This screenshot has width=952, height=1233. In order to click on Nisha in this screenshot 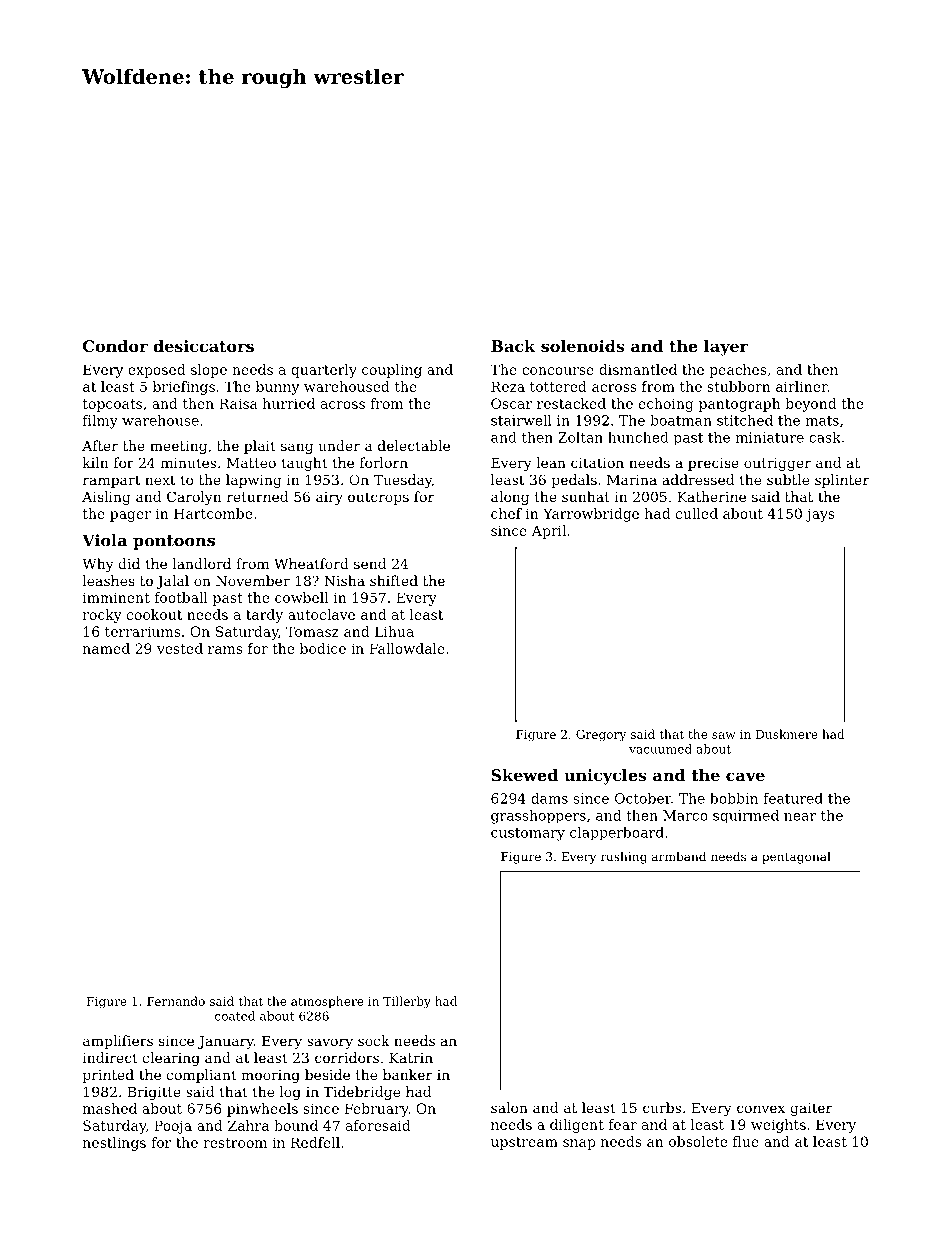, I will do `click(344, 580)`.
